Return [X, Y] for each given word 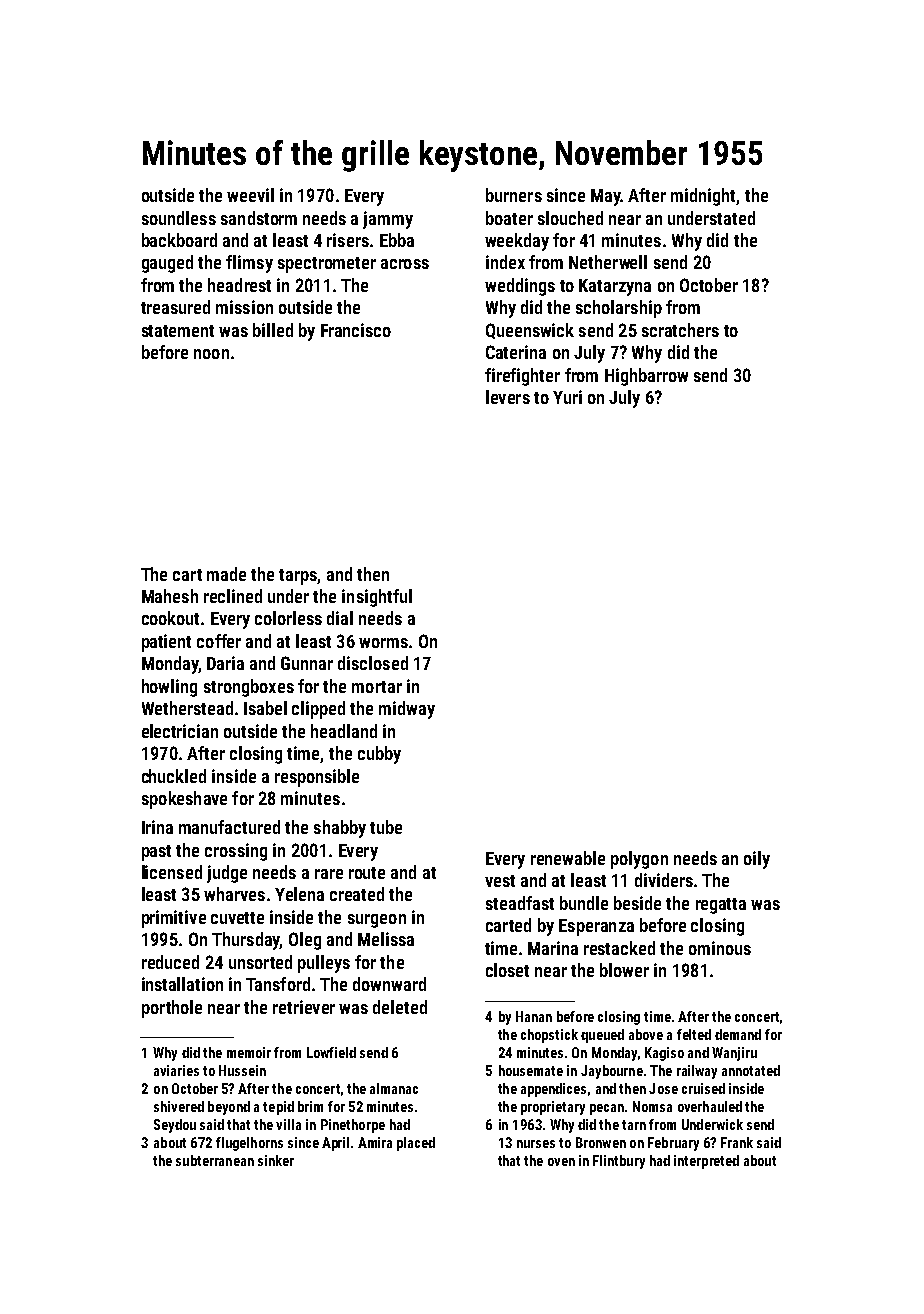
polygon [639, 860]
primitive [174, 919]
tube [386, 827]
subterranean [215, 1160]
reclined [233, 596]
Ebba [397, 240]
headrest [239, 285]
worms [383, 643]
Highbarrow [646, 377]
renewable [568, 858]
